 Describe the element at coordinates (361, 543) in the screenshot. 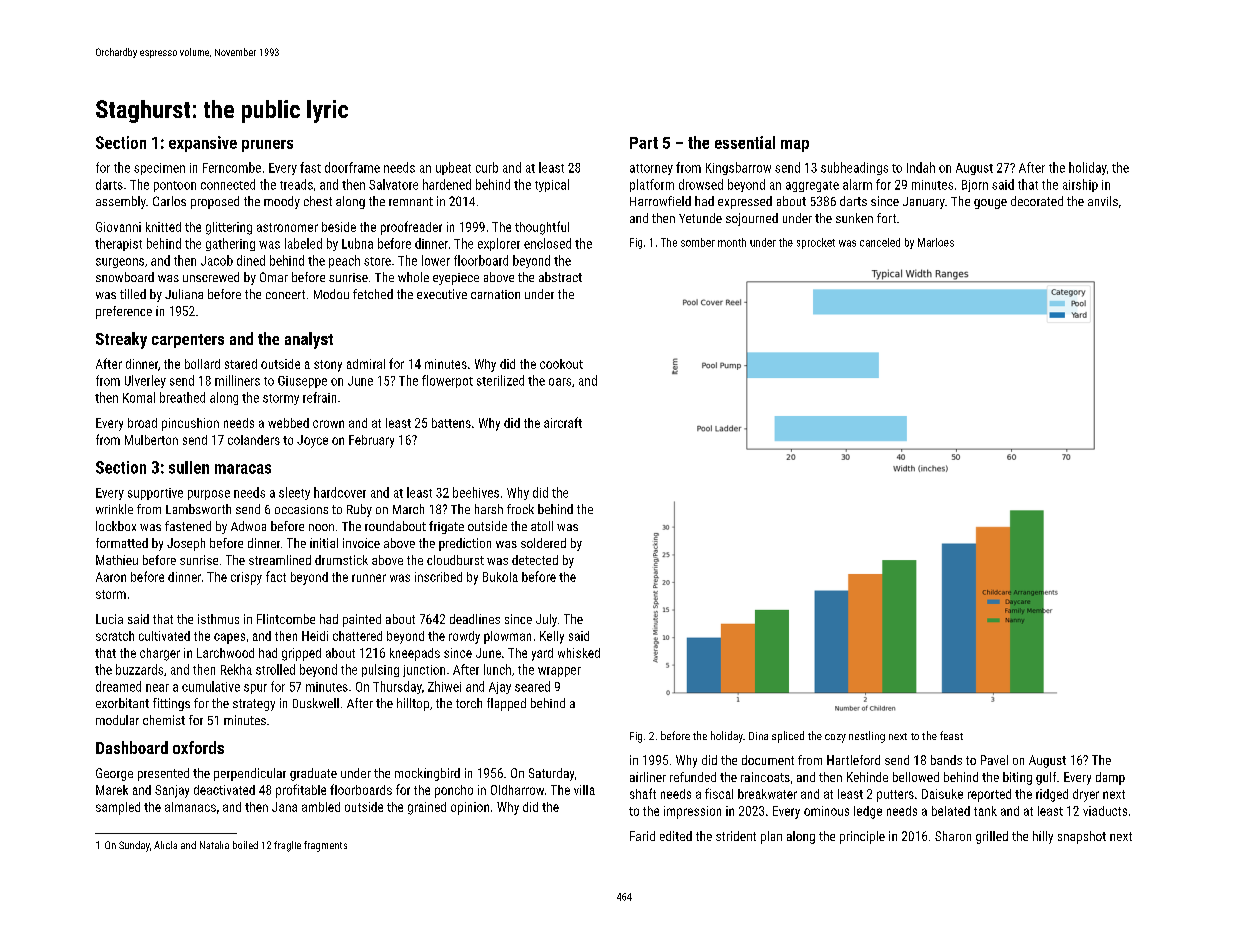

I see `invoice` at that location.
